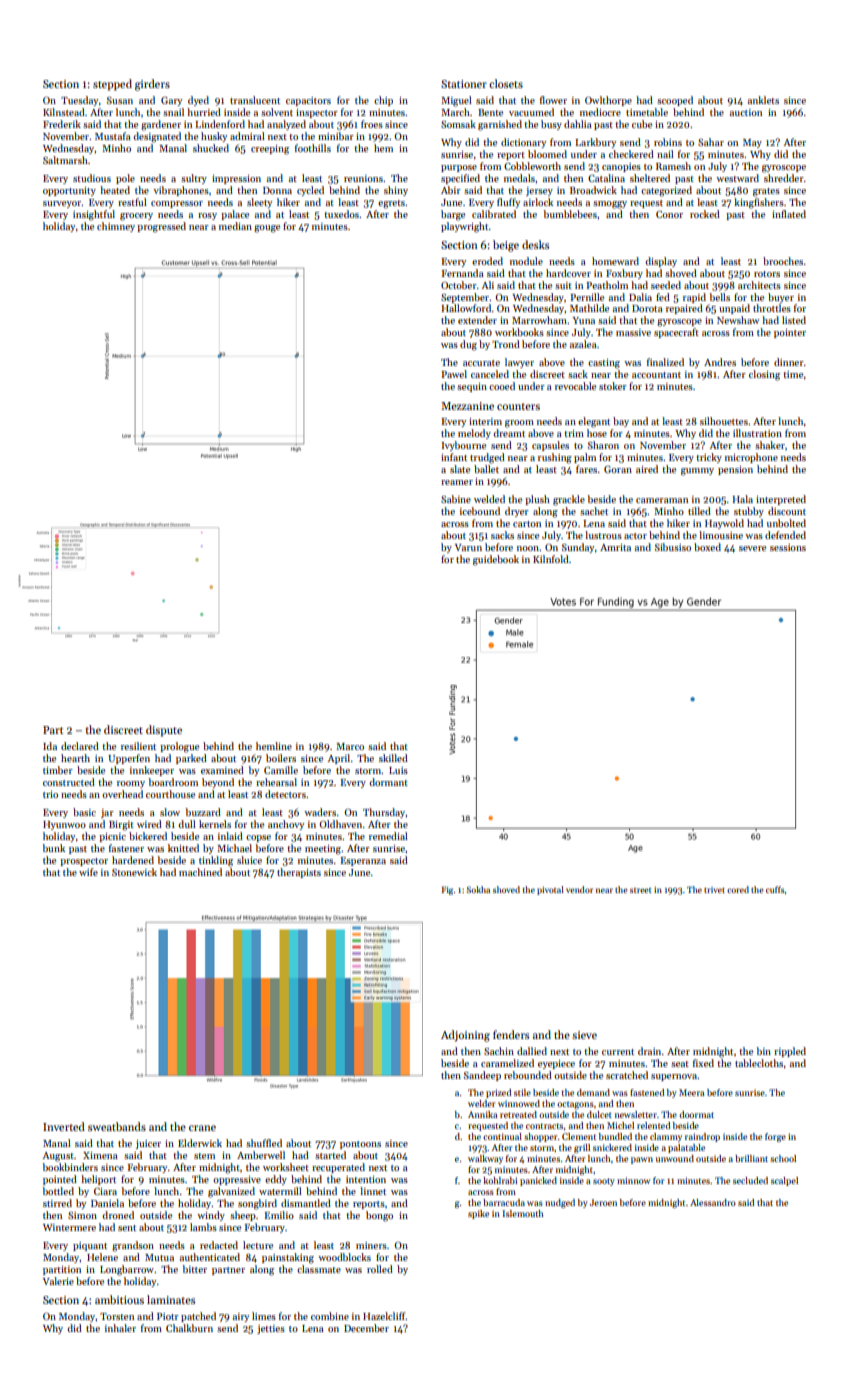 Image resolution: width=849 pixels, height=1400 pixels. What do you see at coordinates (152, 85) in the page?
I see `girders` at bounding box center [152, 85].
